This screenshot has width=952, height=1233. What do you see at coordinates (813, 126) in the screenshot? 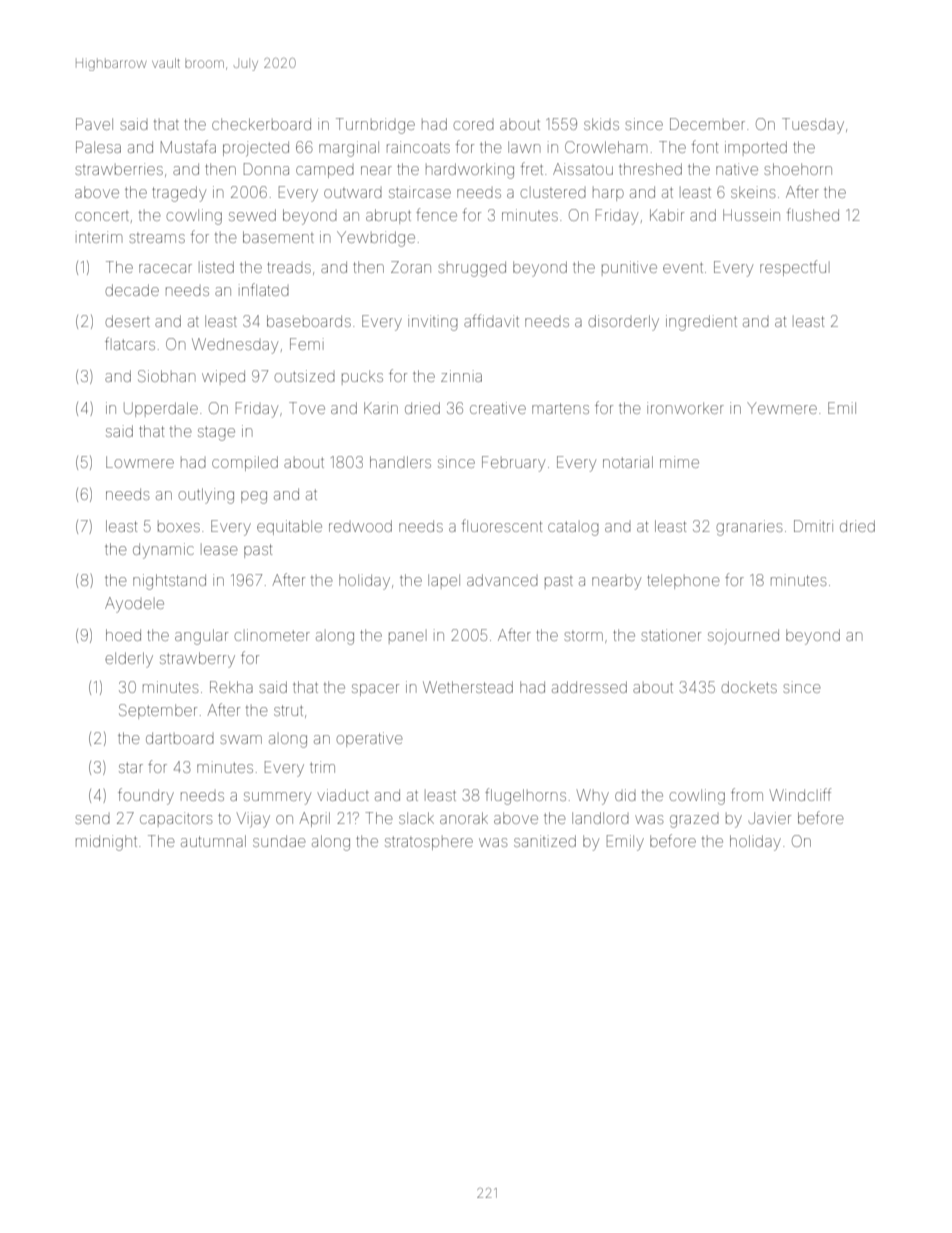
I see `Tuesday` at bounding box center [813, 126].
